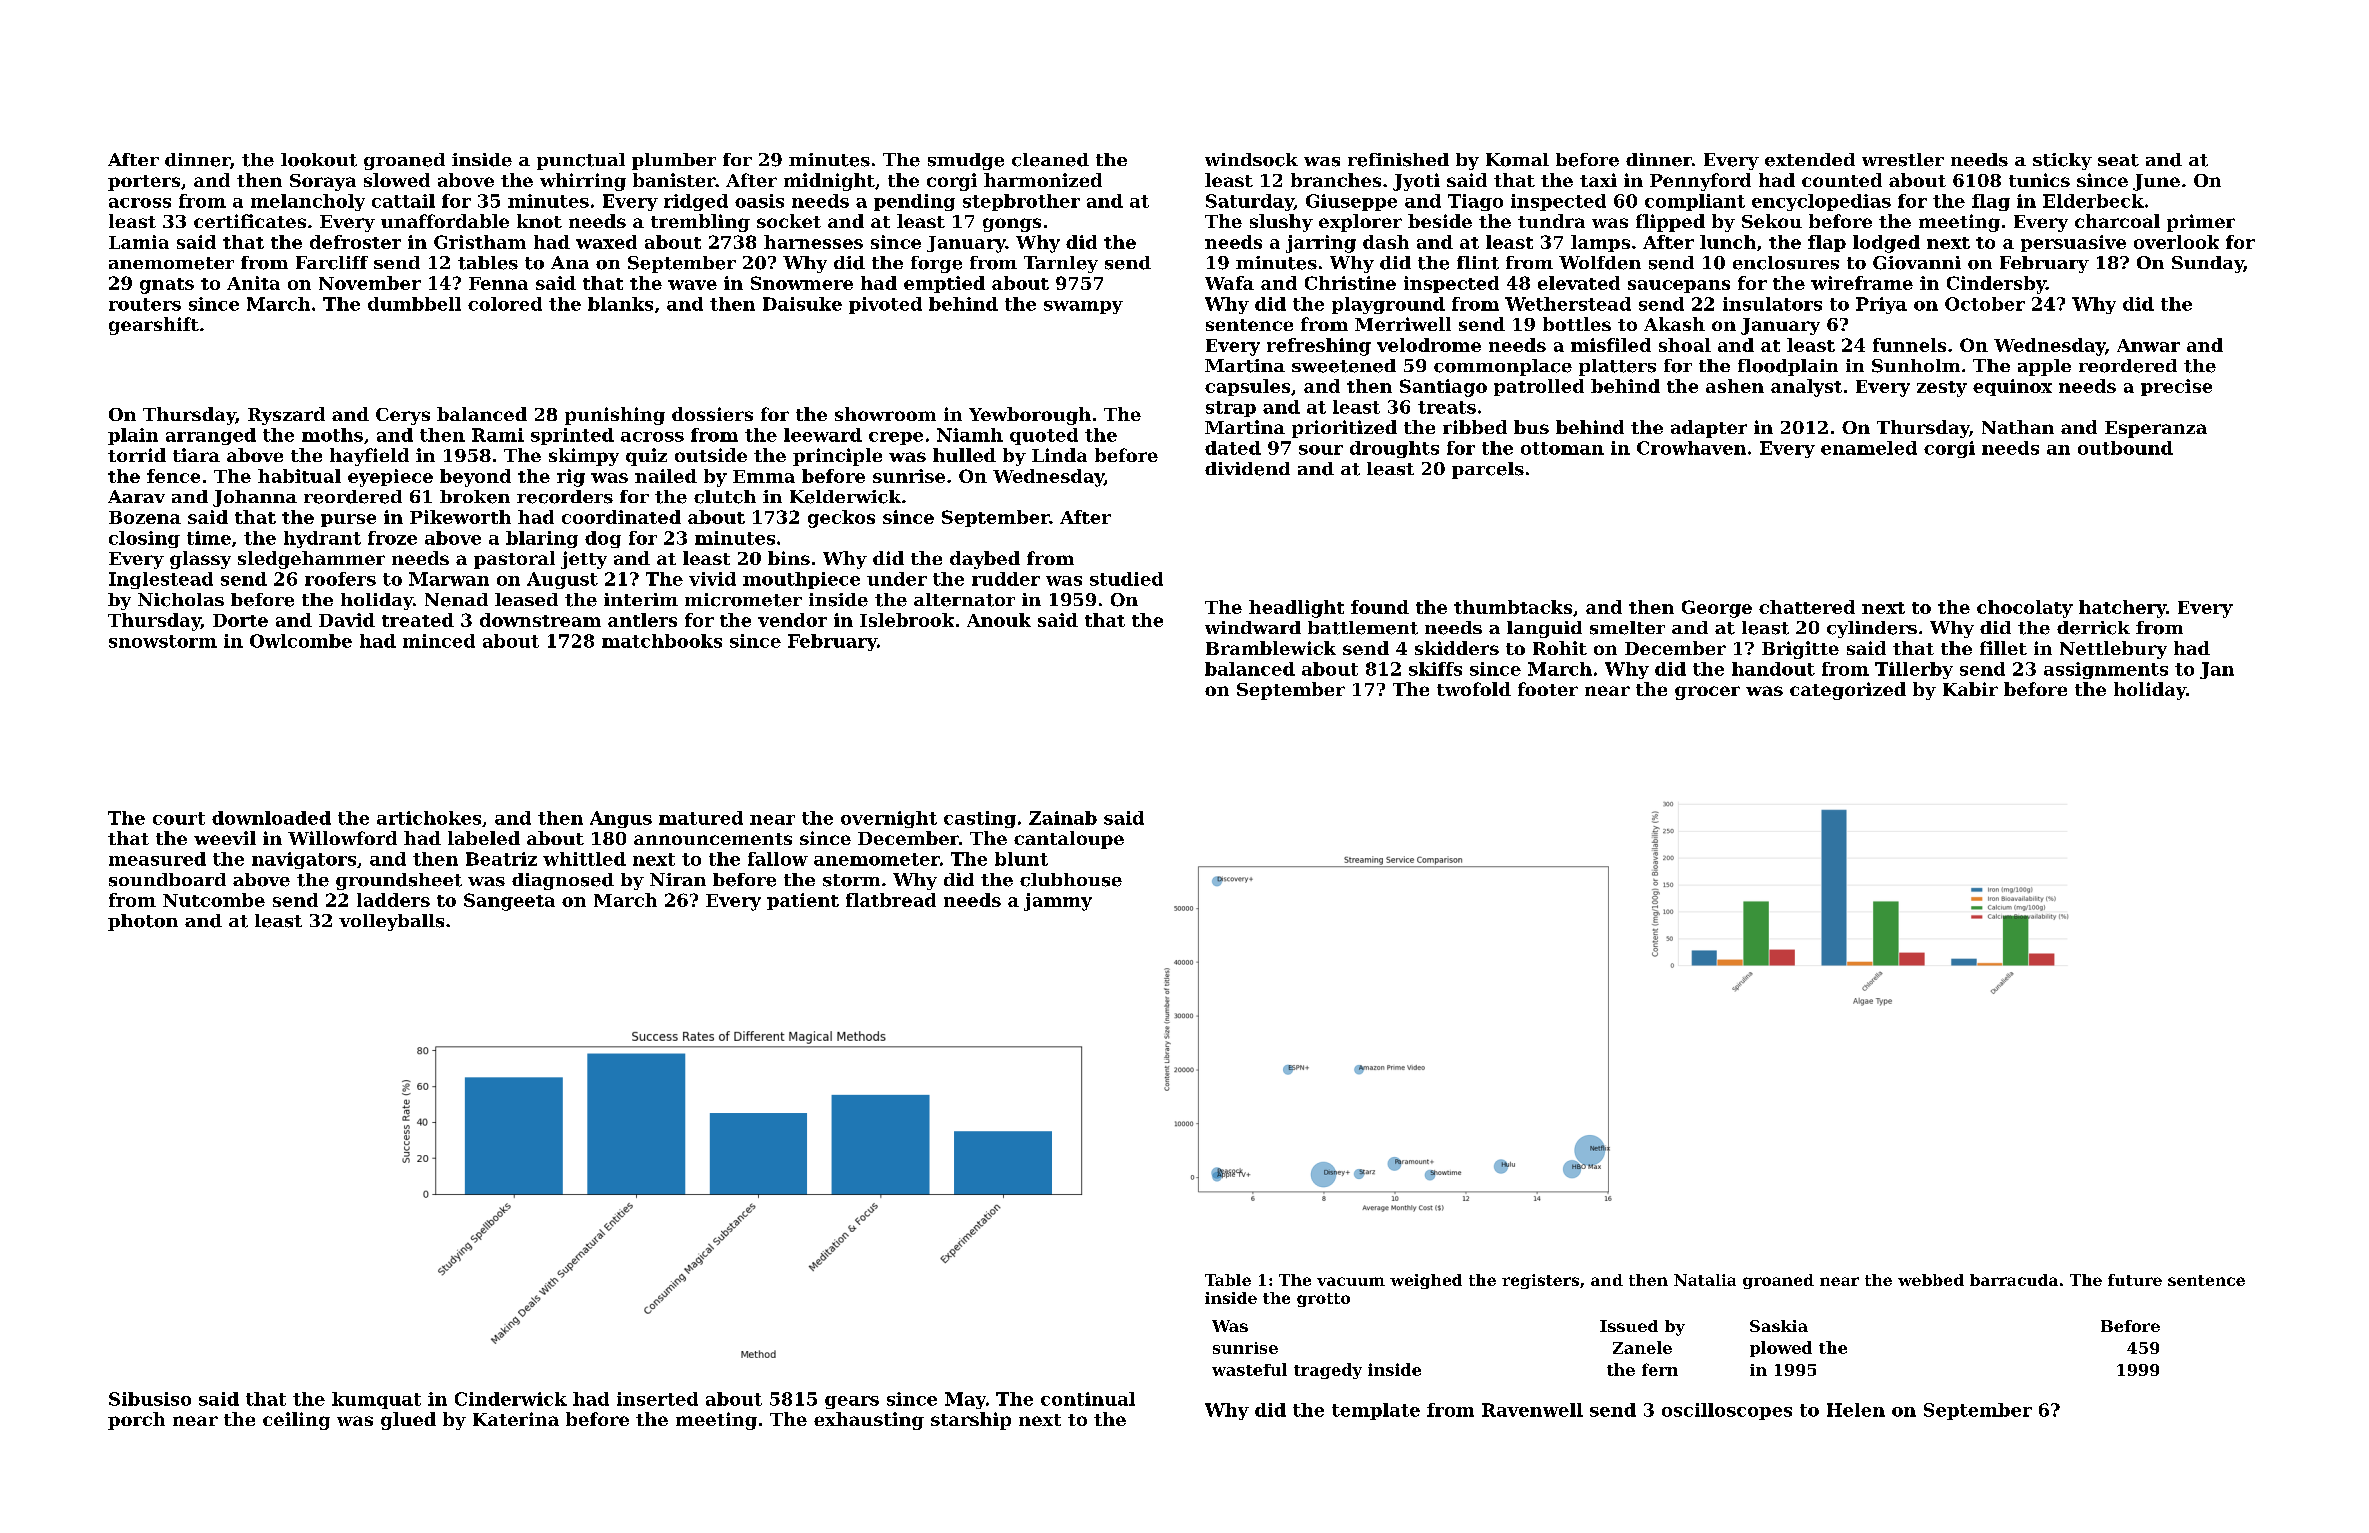  I want to click on inserted, so click(657, 1399).
